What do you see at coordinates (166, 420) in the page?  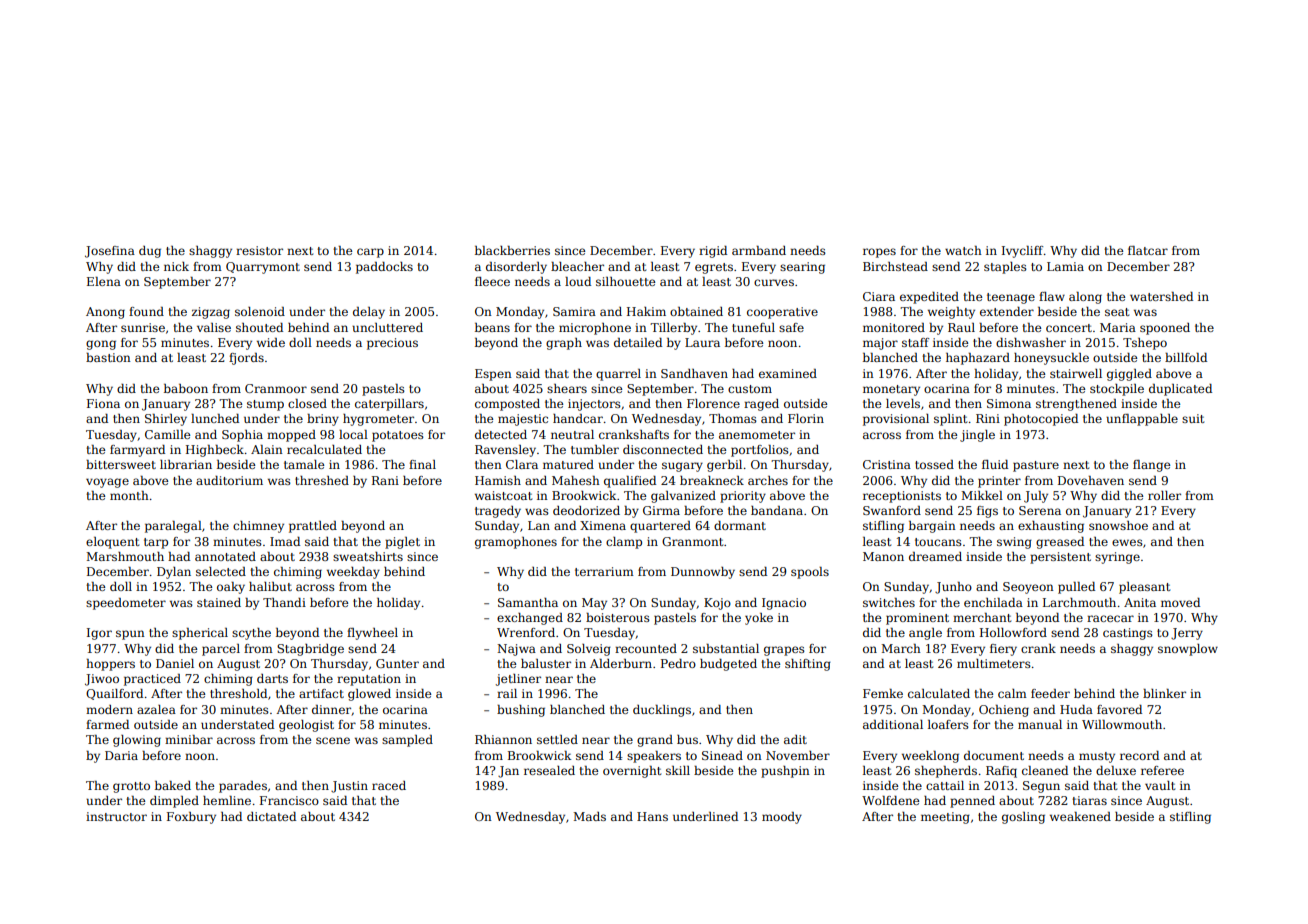 I see `Shirley` at bounding box center [166, 420].
